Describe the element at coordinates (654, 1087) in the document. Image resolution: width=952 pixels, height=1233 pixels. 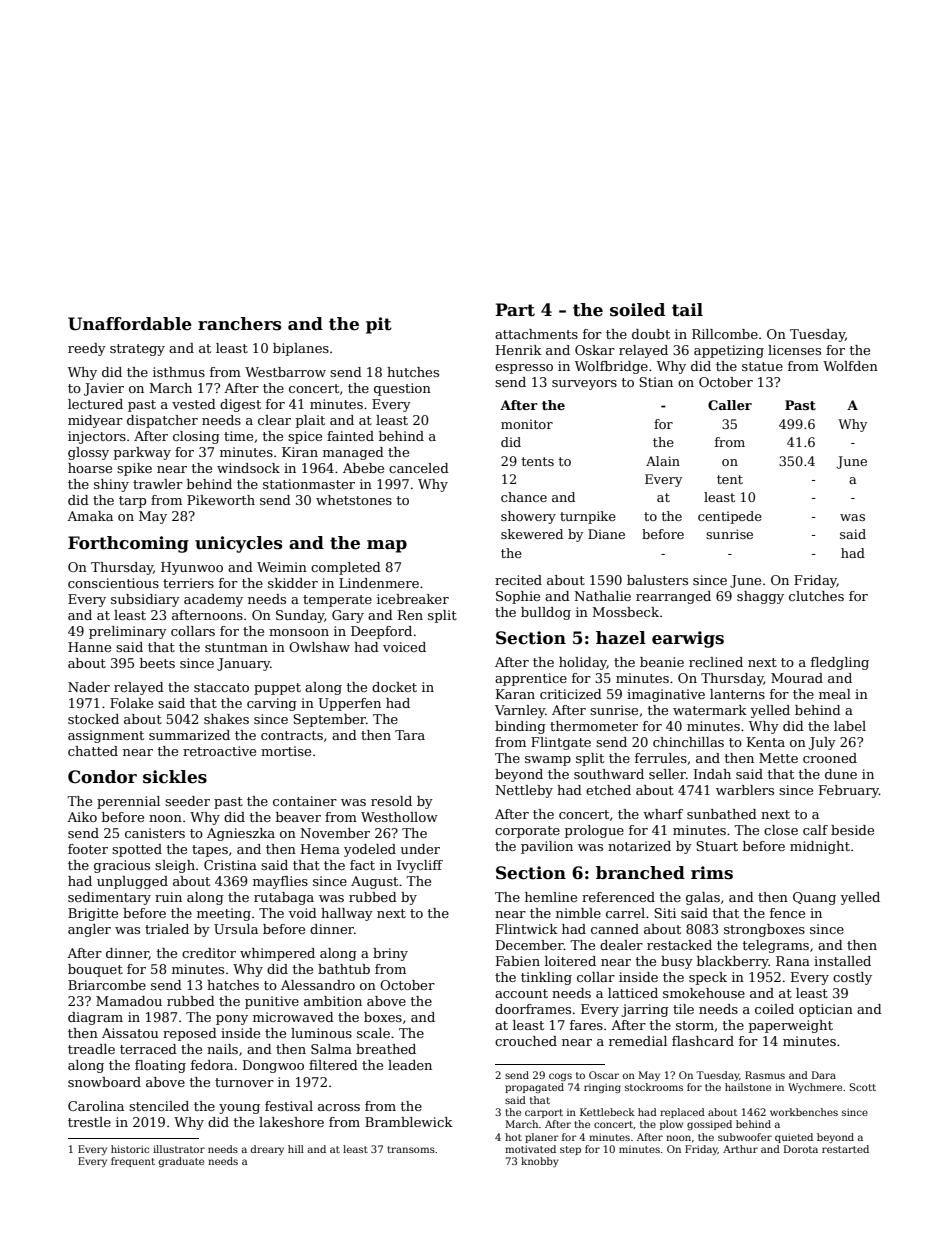
I see `stockrooms` at that location.
